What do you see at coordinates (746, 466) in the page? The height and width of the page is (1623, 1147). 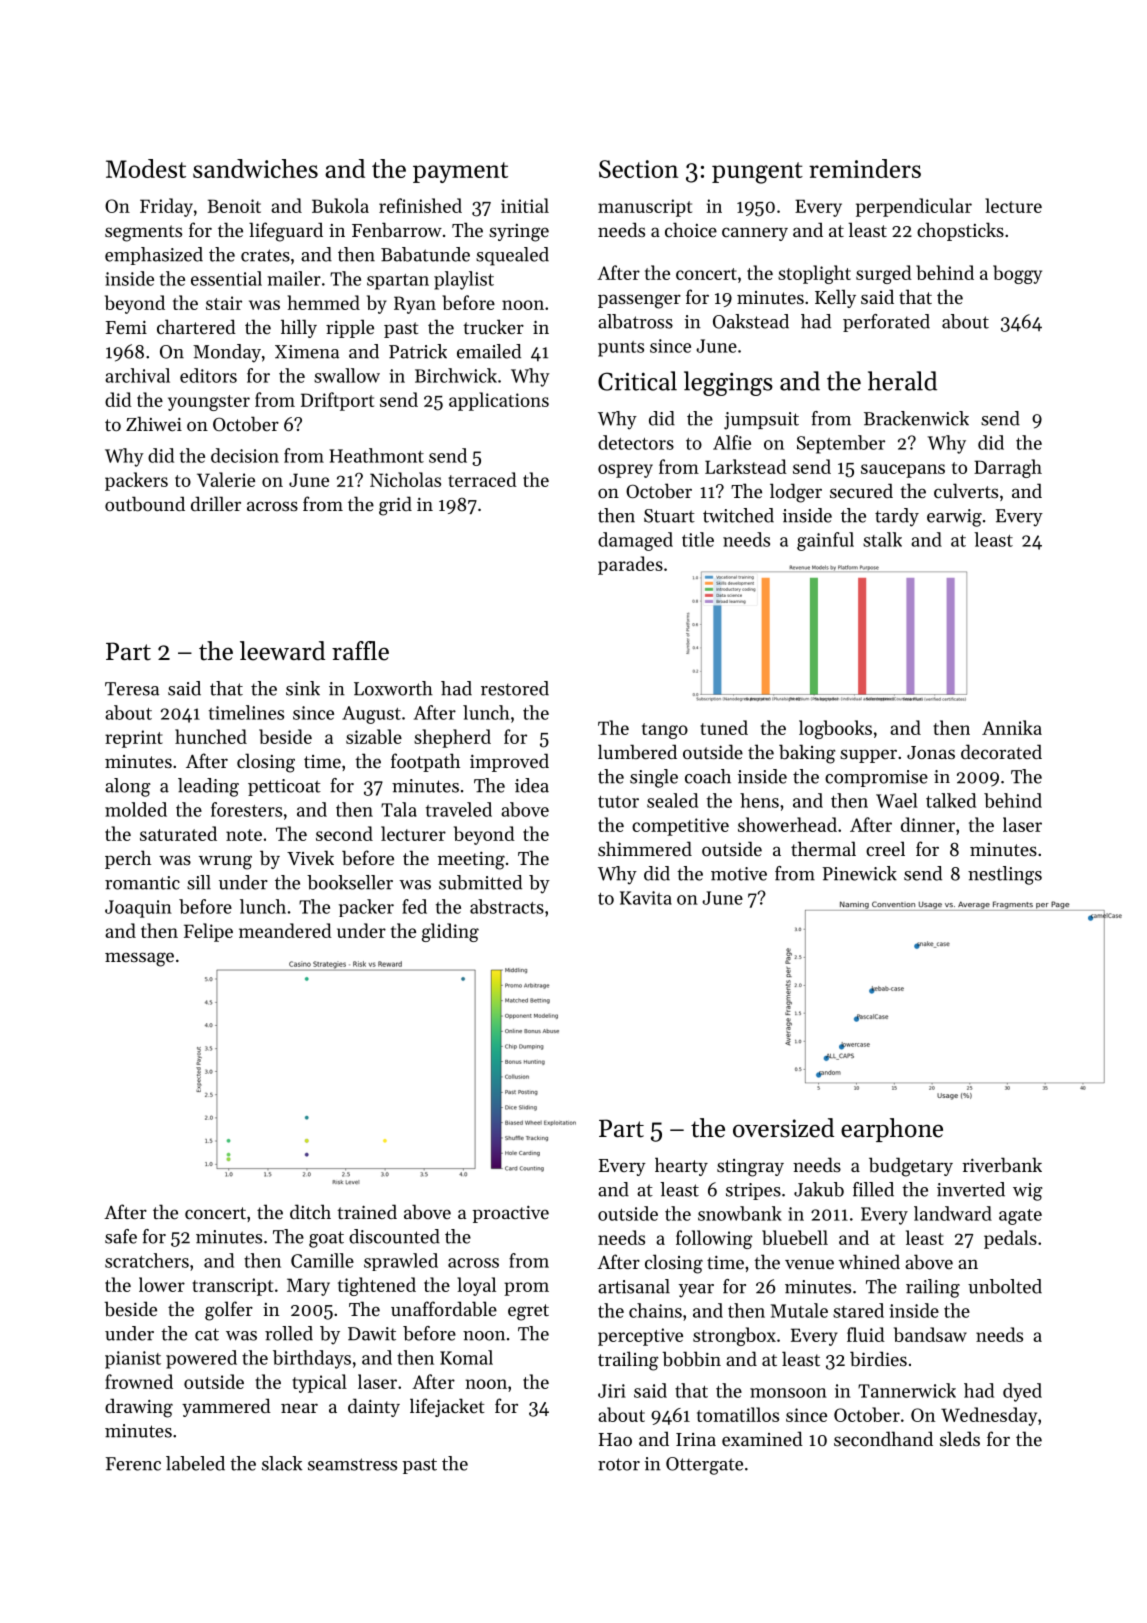 I see `Larkstead` at bounding box center [746, 466].
